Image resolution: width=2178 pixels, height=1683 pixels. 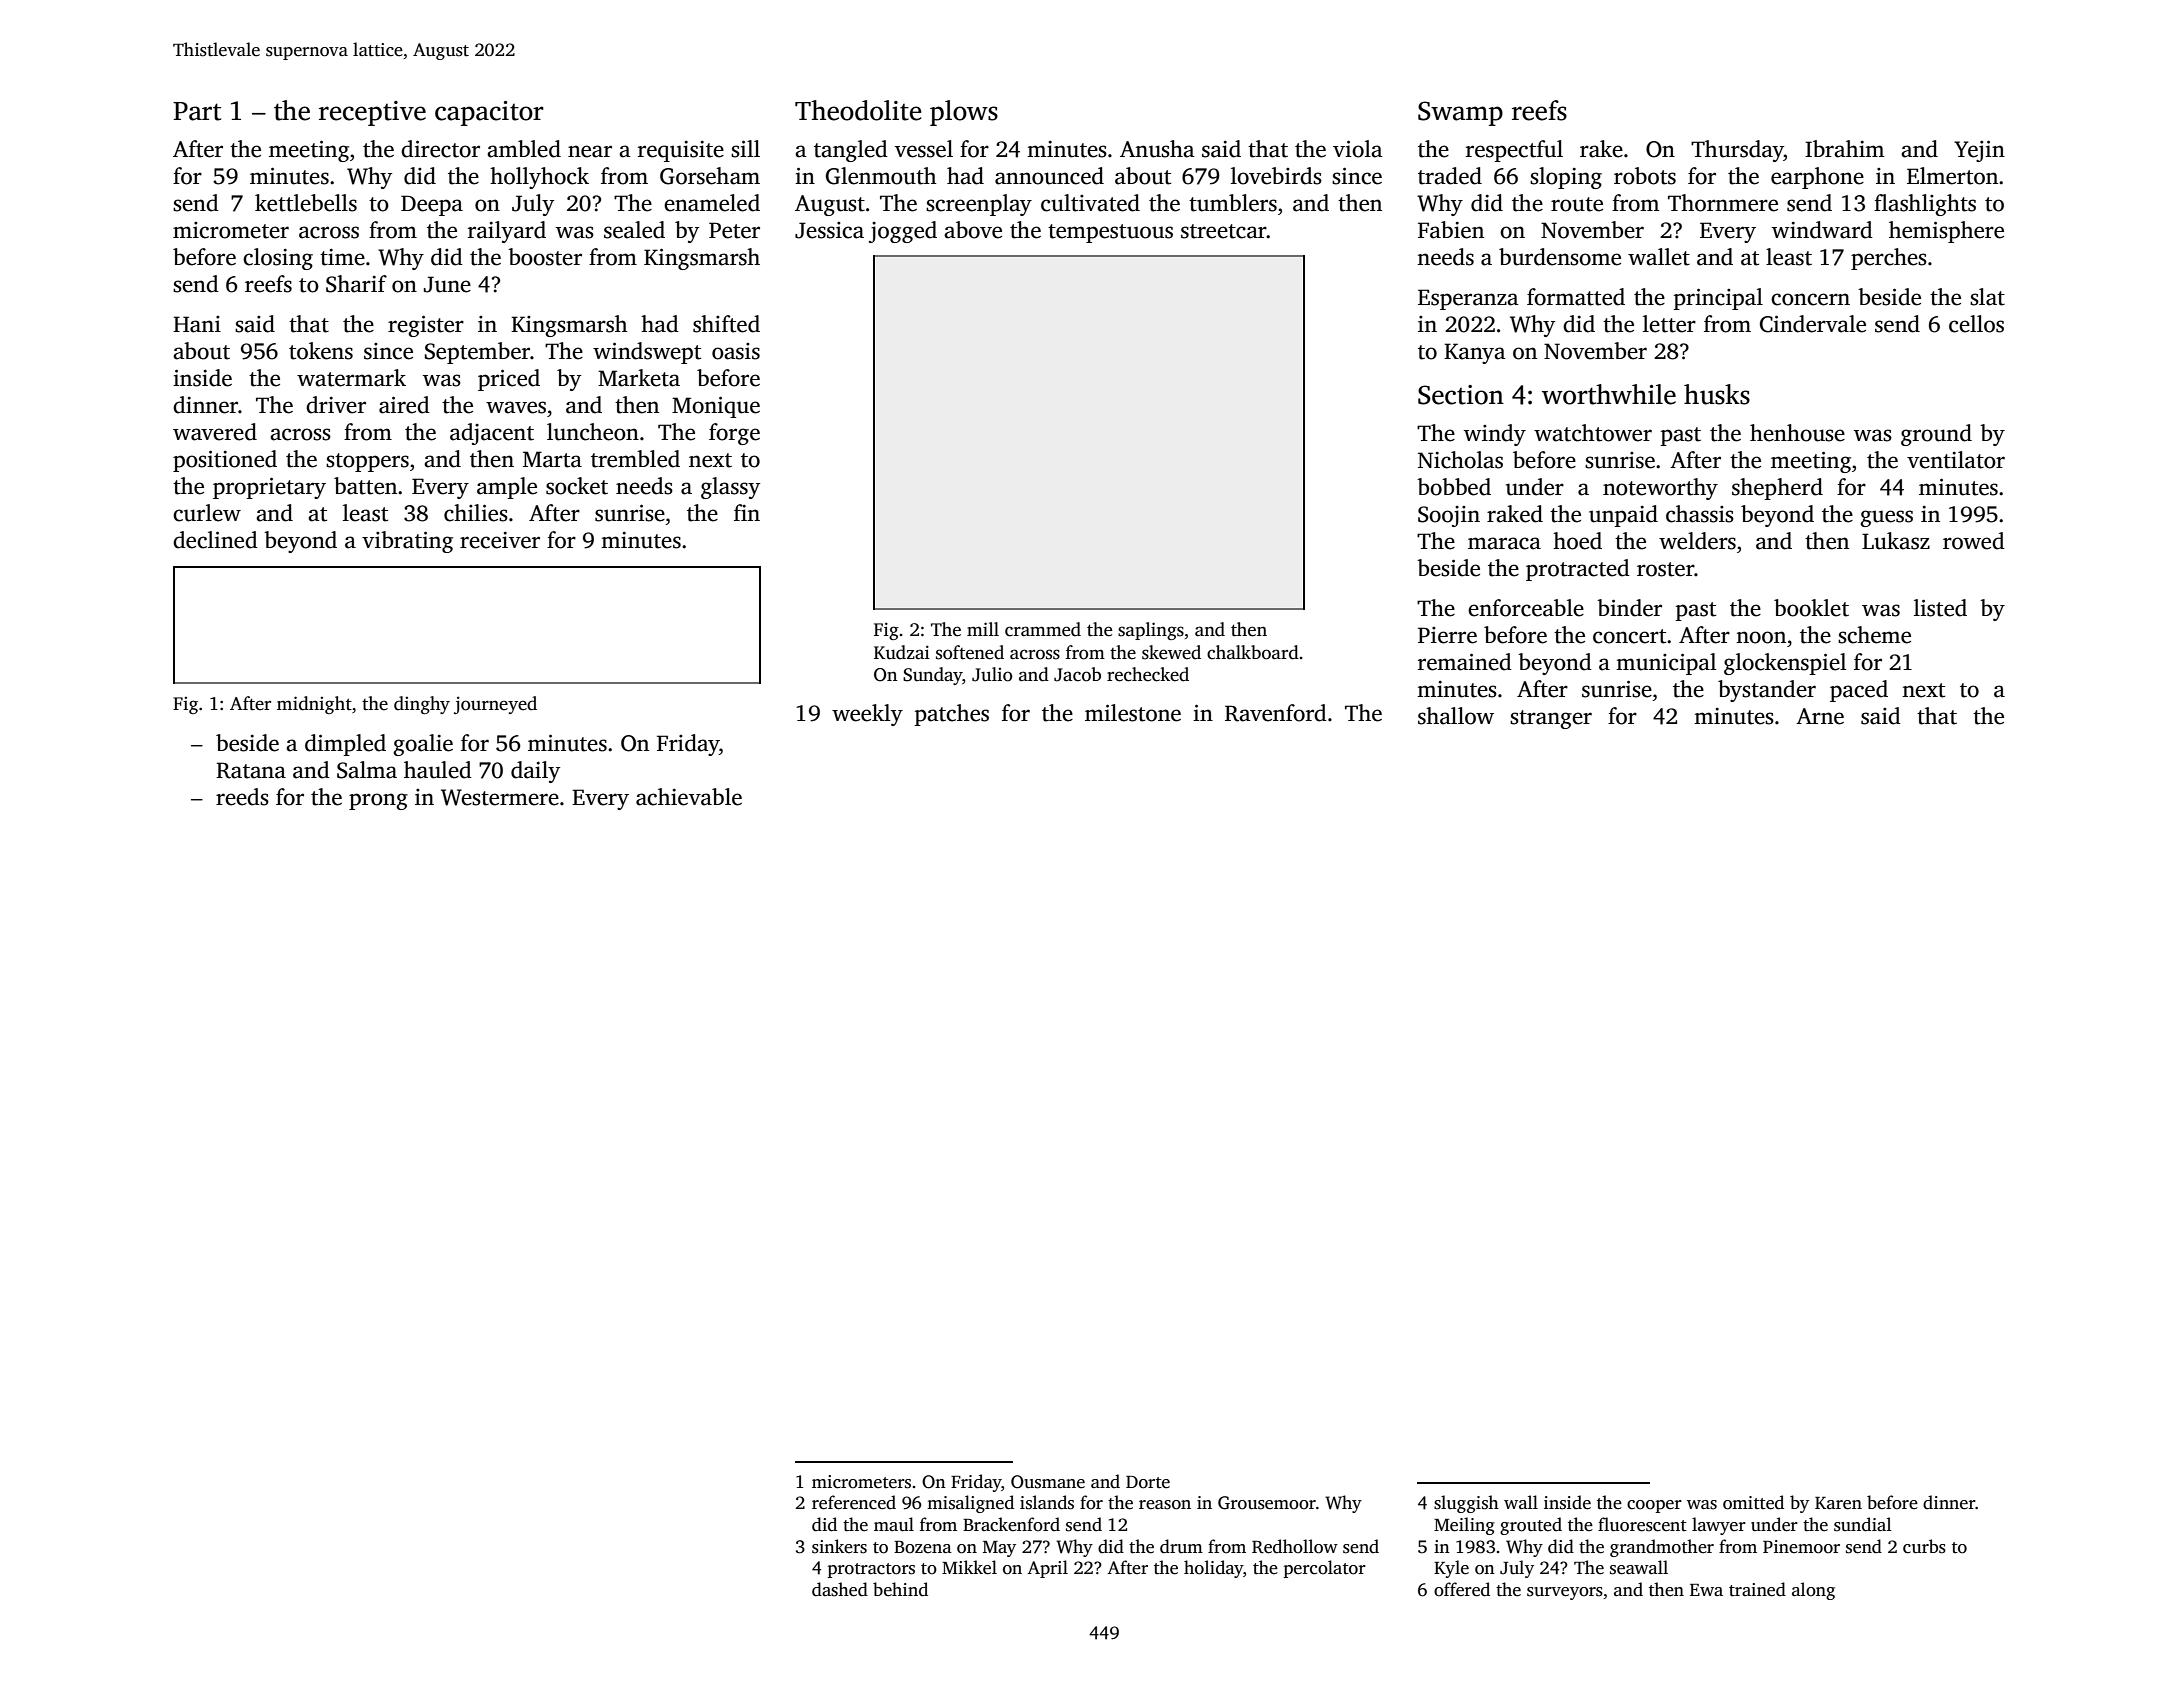 I want to click on stranger, so click(x=1551, y=719).
